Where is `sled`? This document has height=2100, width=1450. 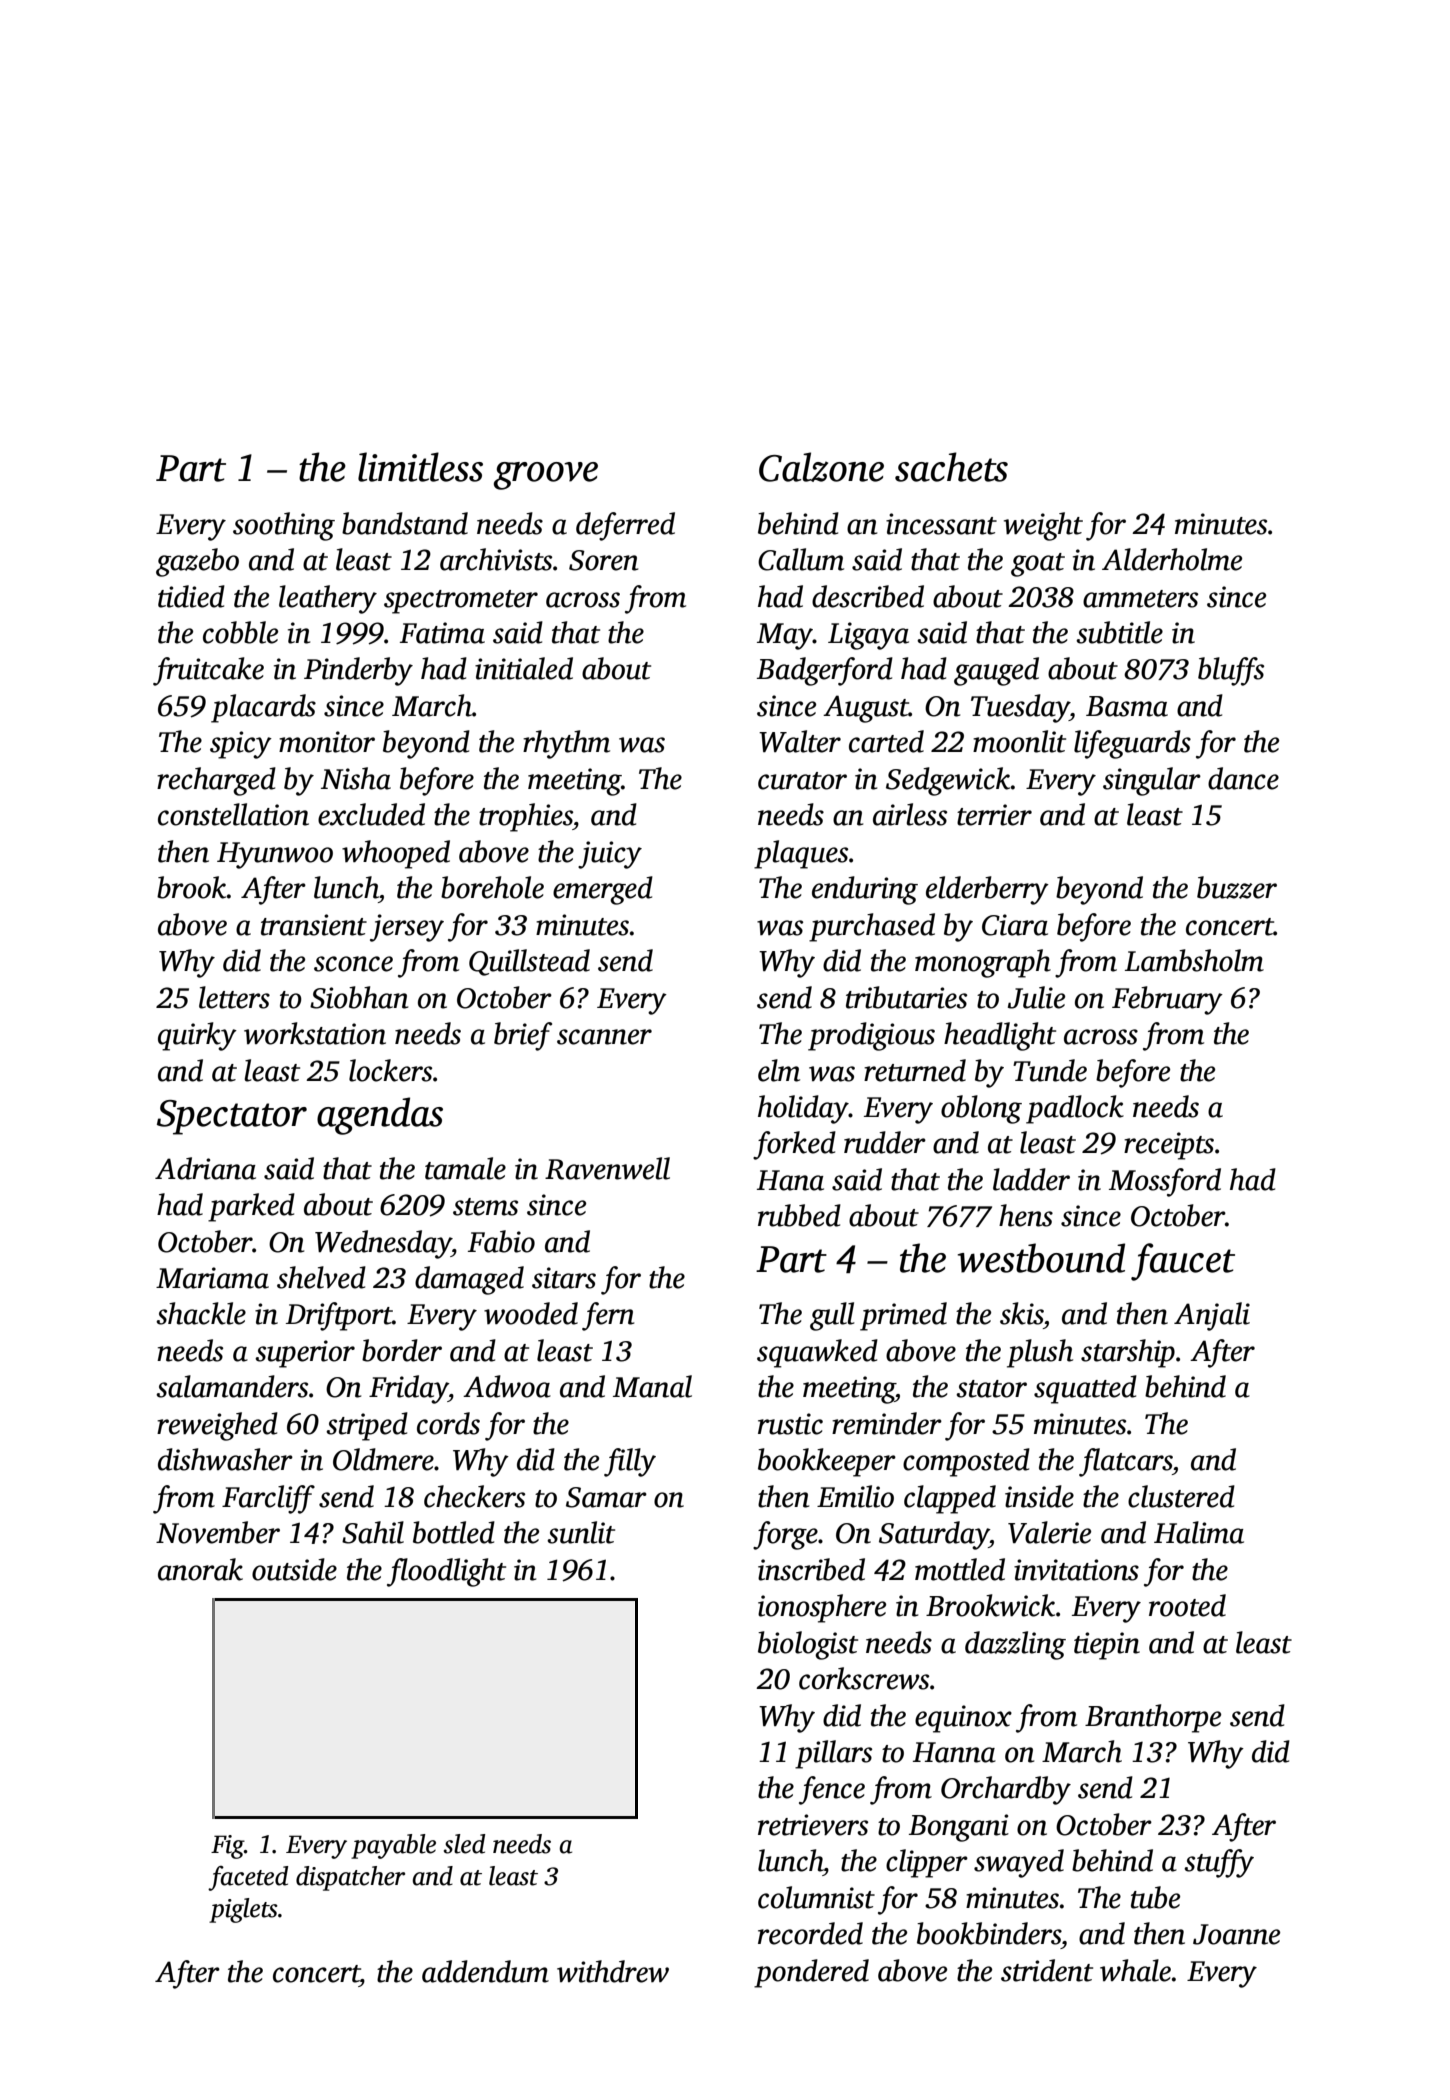
sled is located at coordinates (464, 1844).
